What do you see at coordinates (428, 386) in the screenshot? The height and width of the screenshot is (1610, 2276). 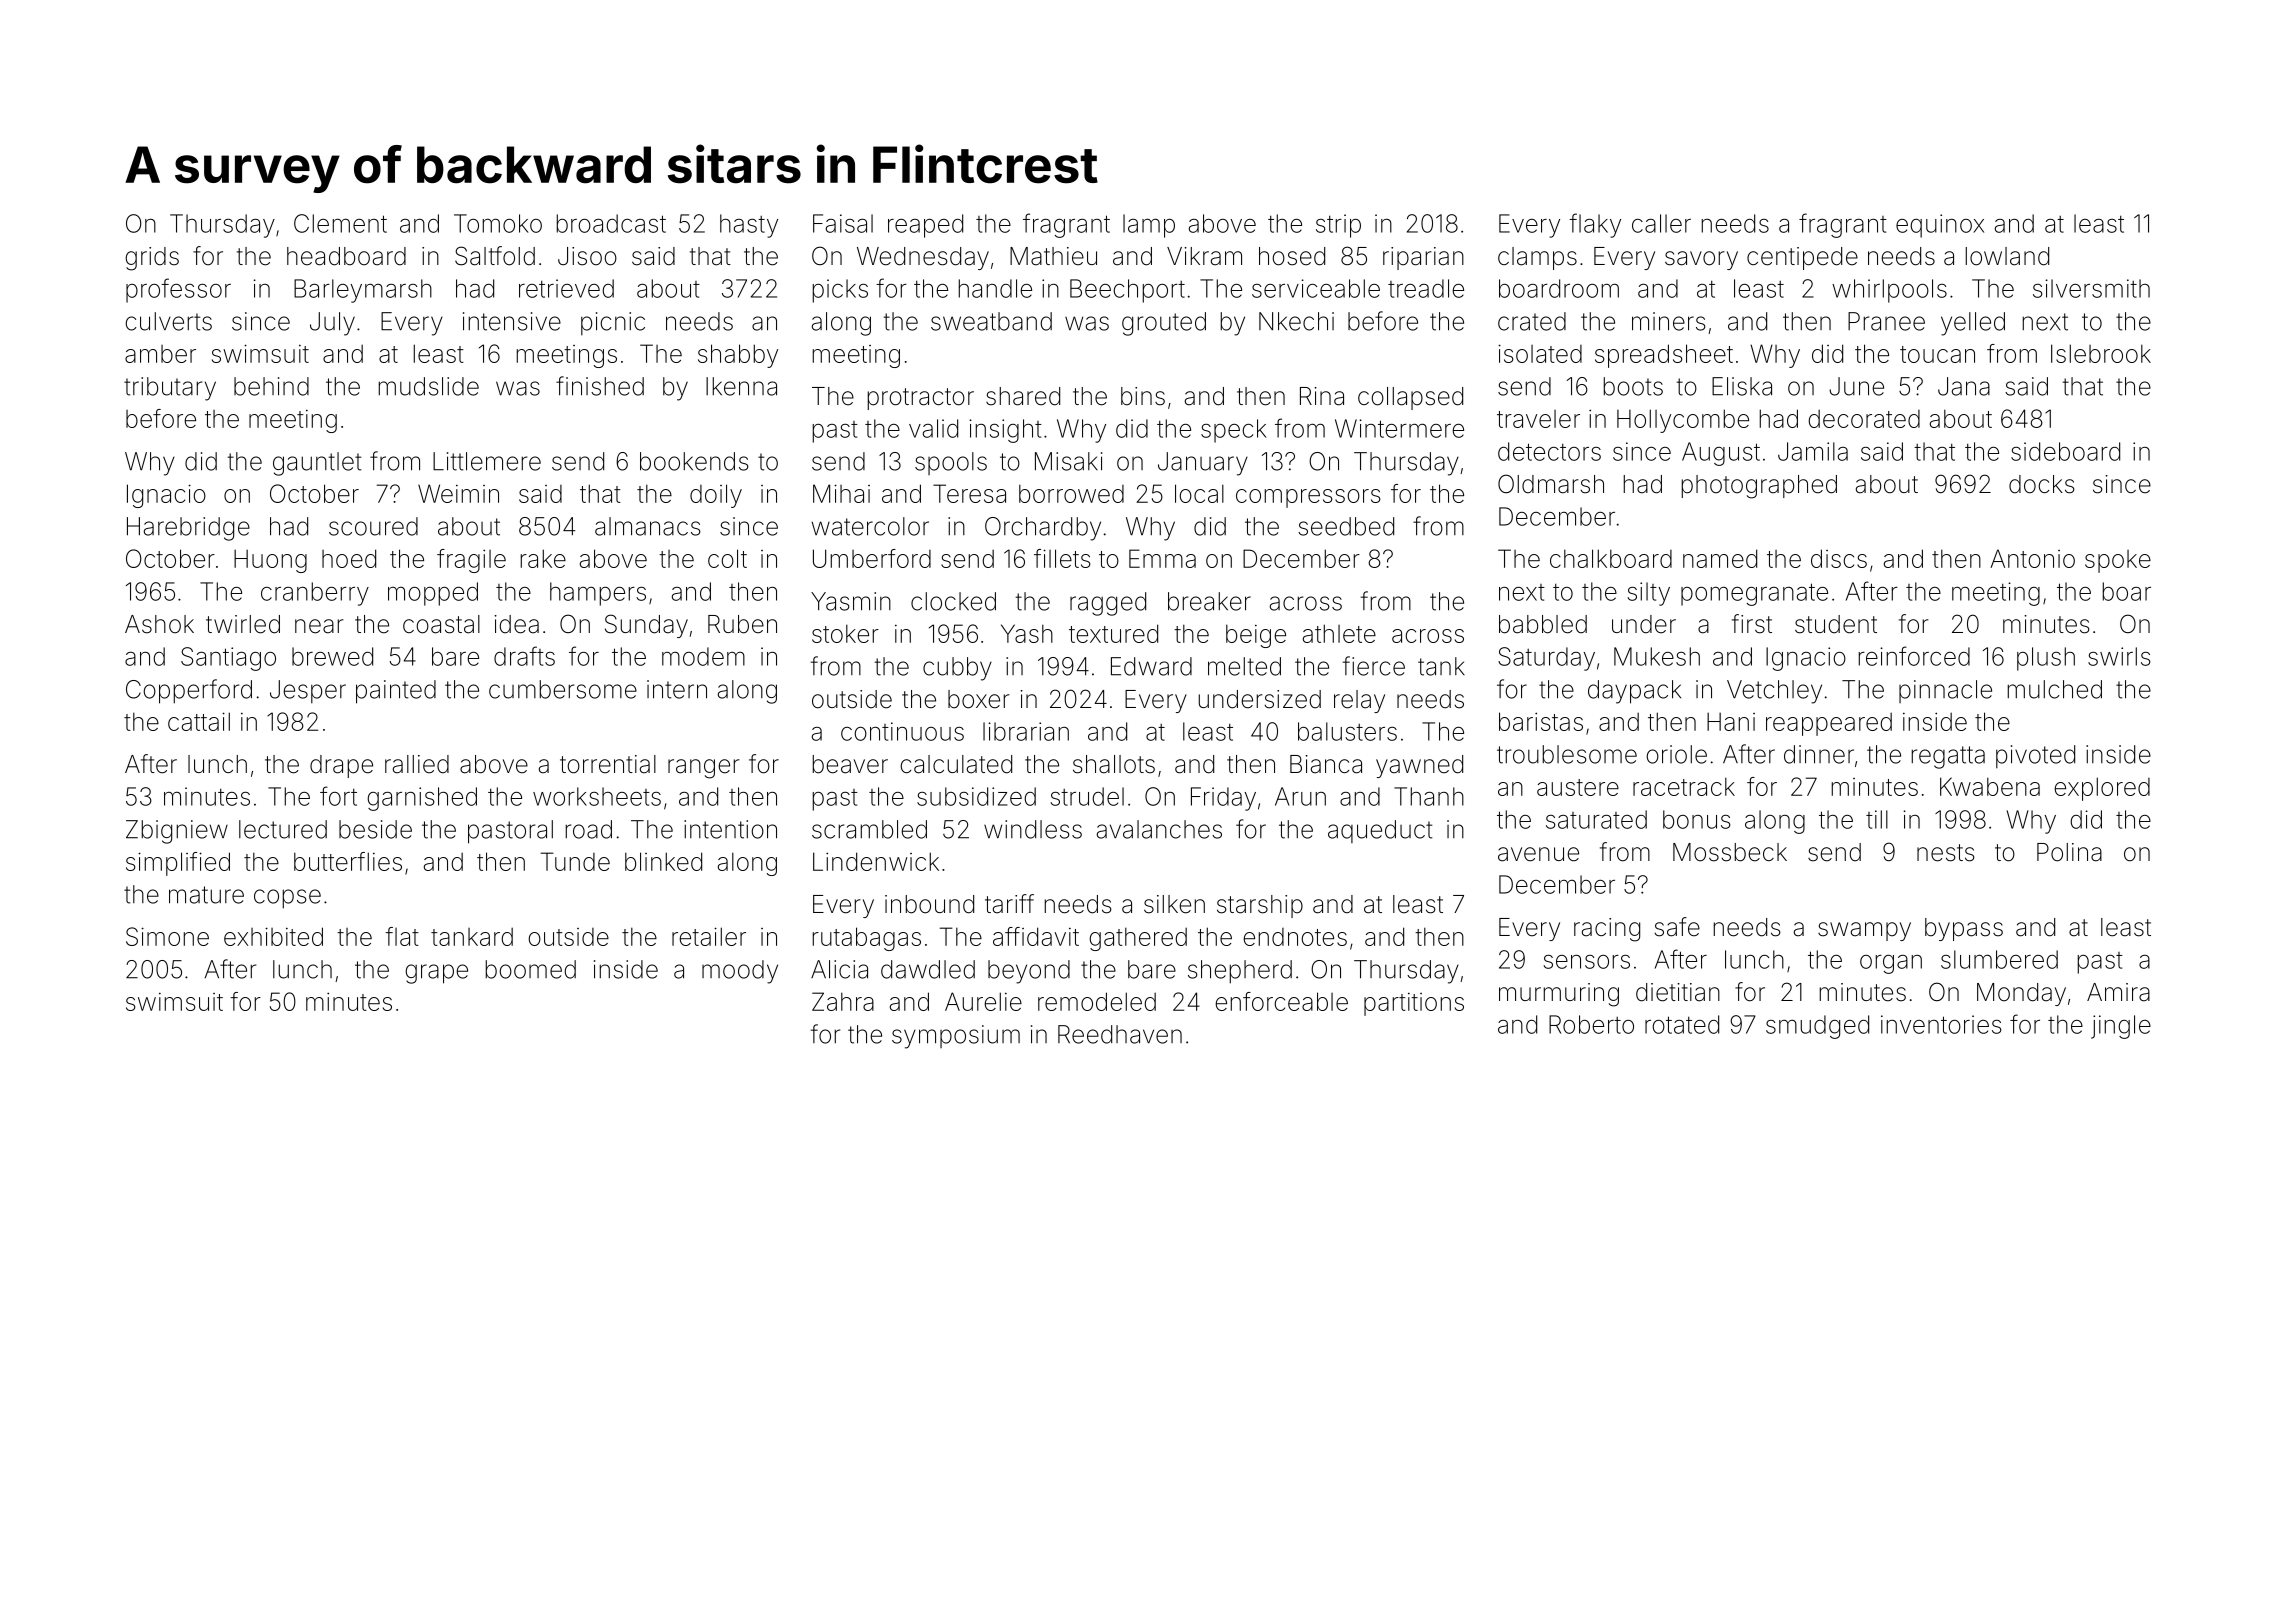 I see `mudslide` at bounding box center [428, 386].
